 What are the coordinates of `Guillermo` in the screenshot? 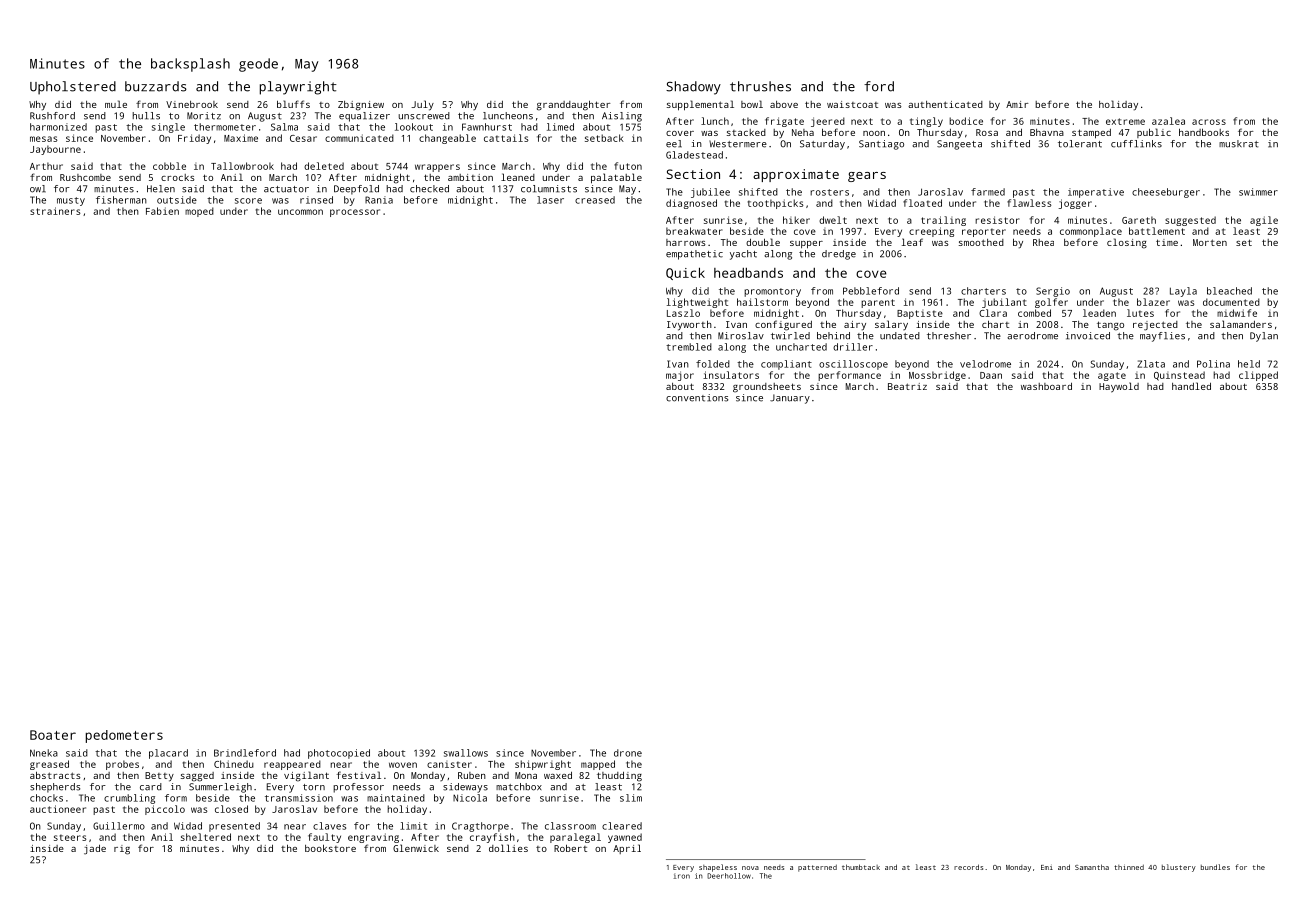 It's located at (119, 826).
